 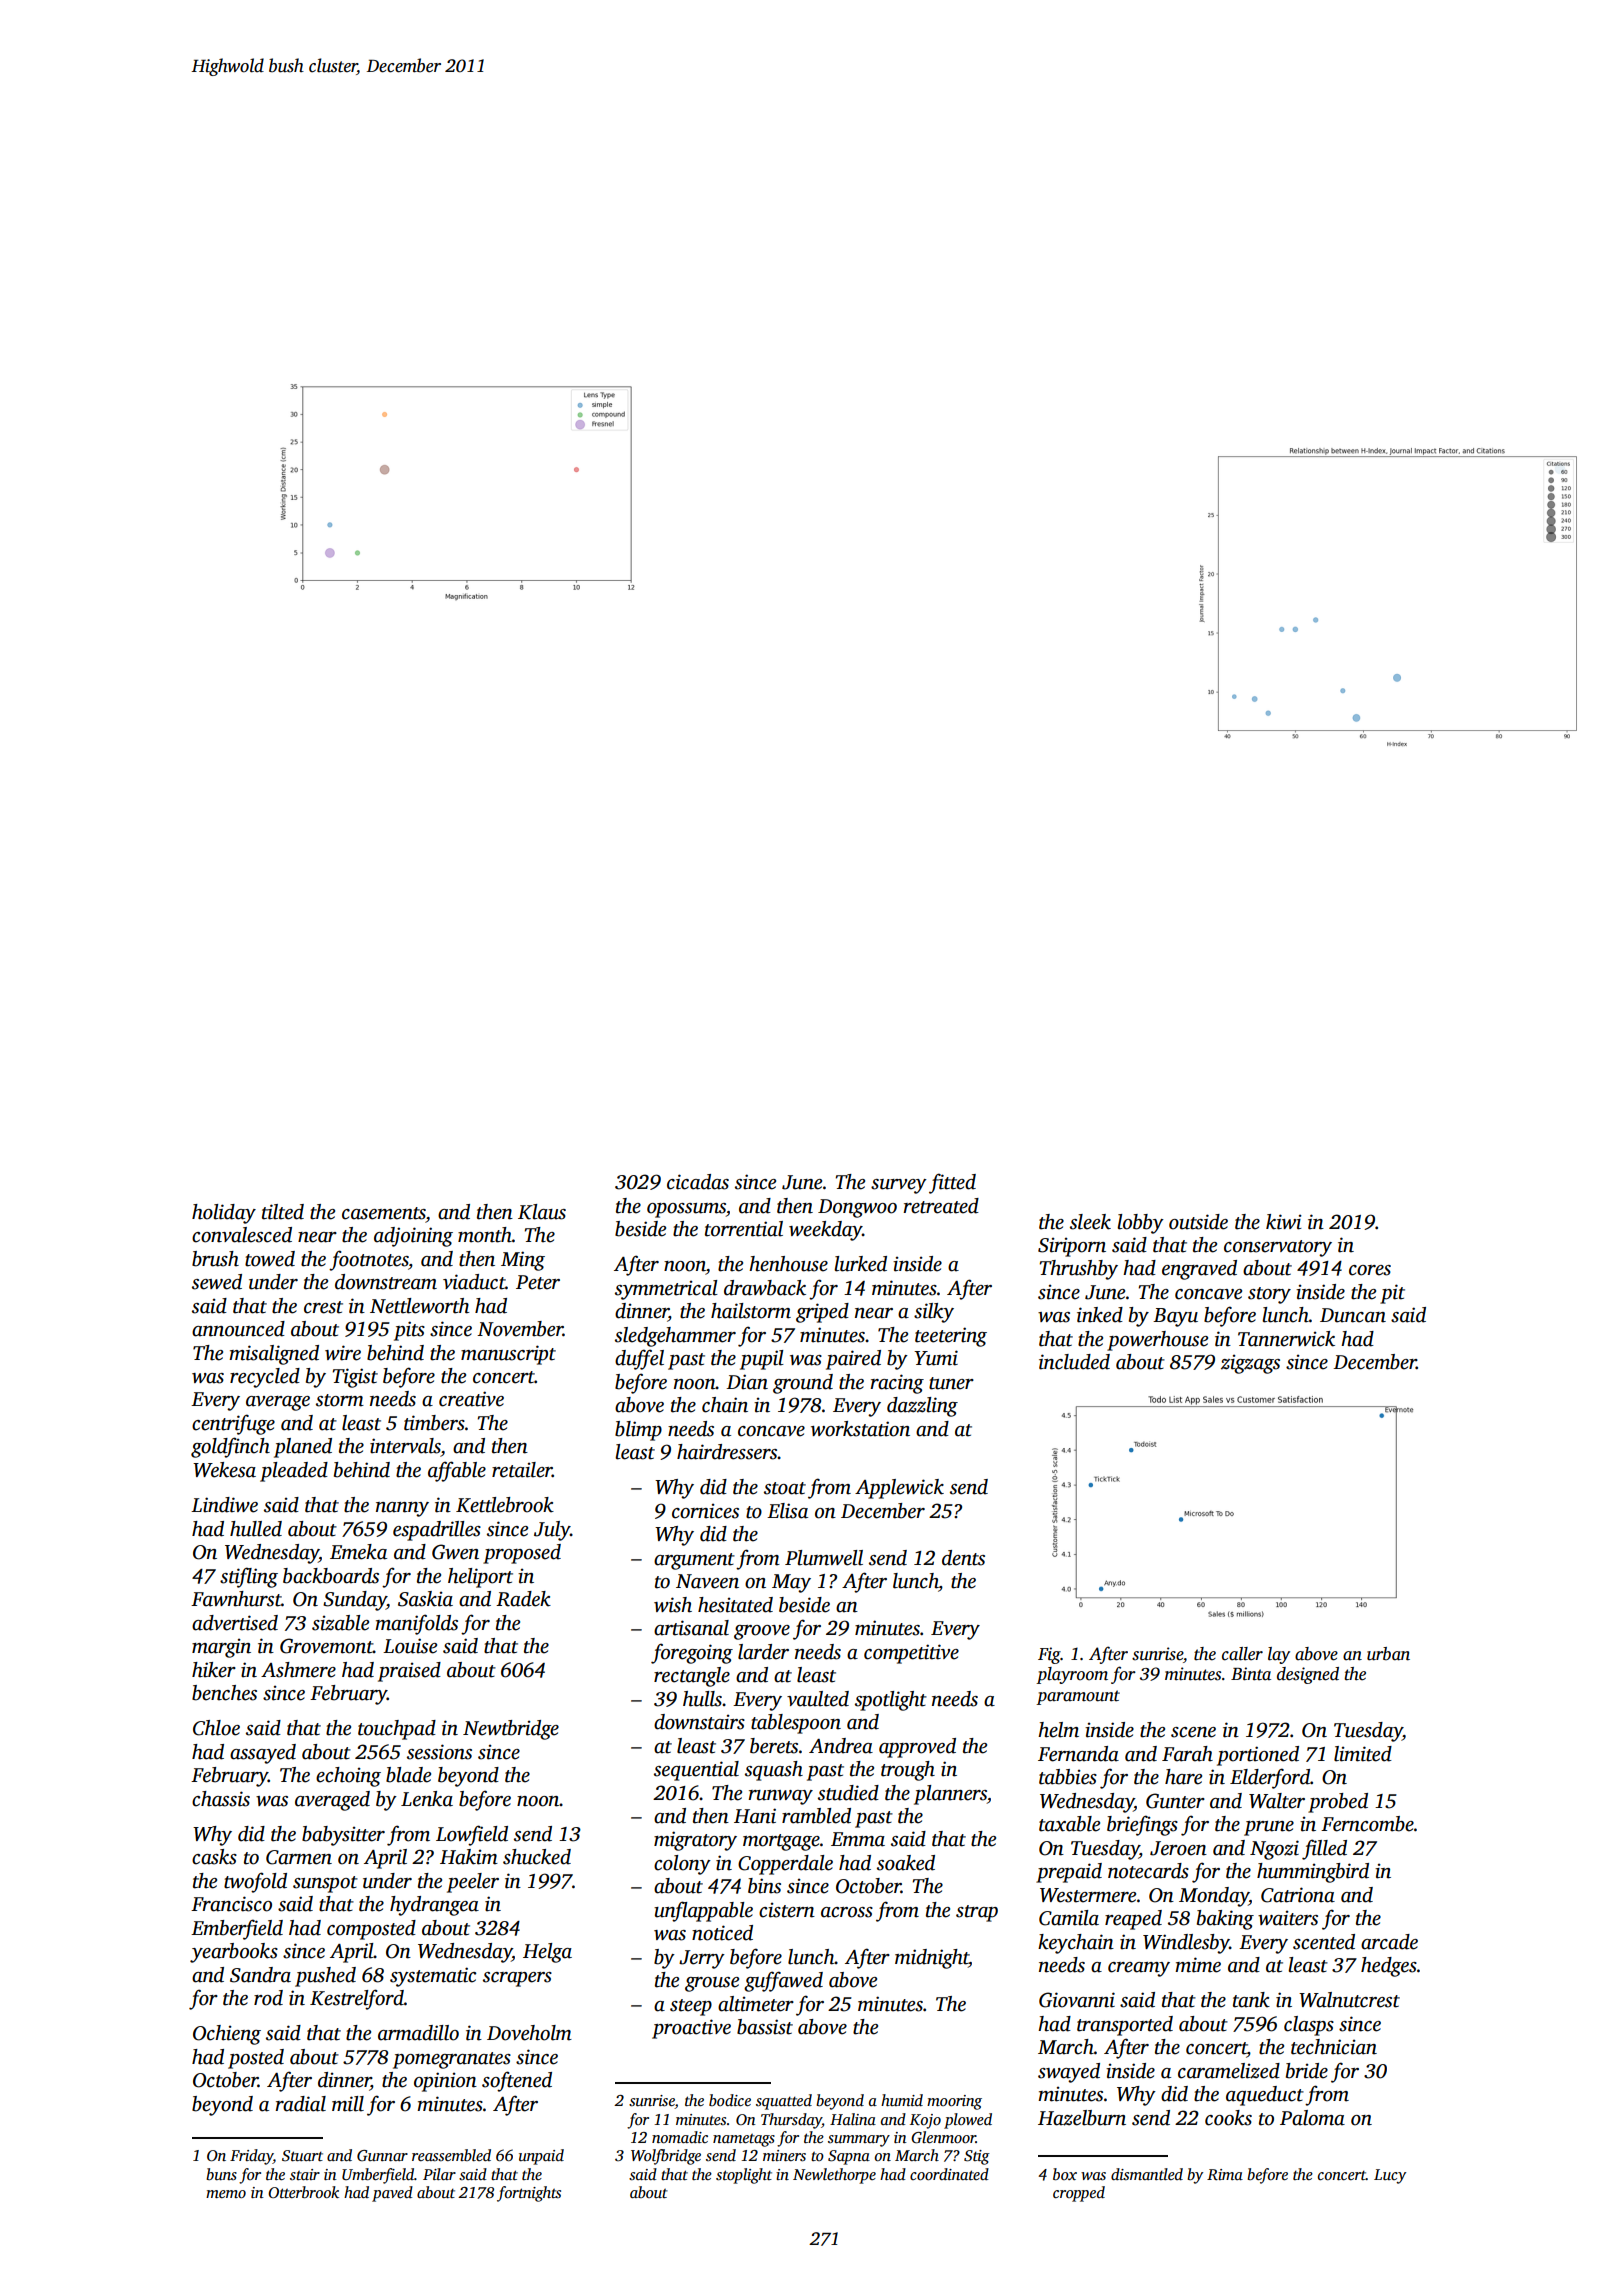 What do you see at coordinates (1278, 1248) in the document?
I see `conservatory` at bounding box center [1278, 1248].
